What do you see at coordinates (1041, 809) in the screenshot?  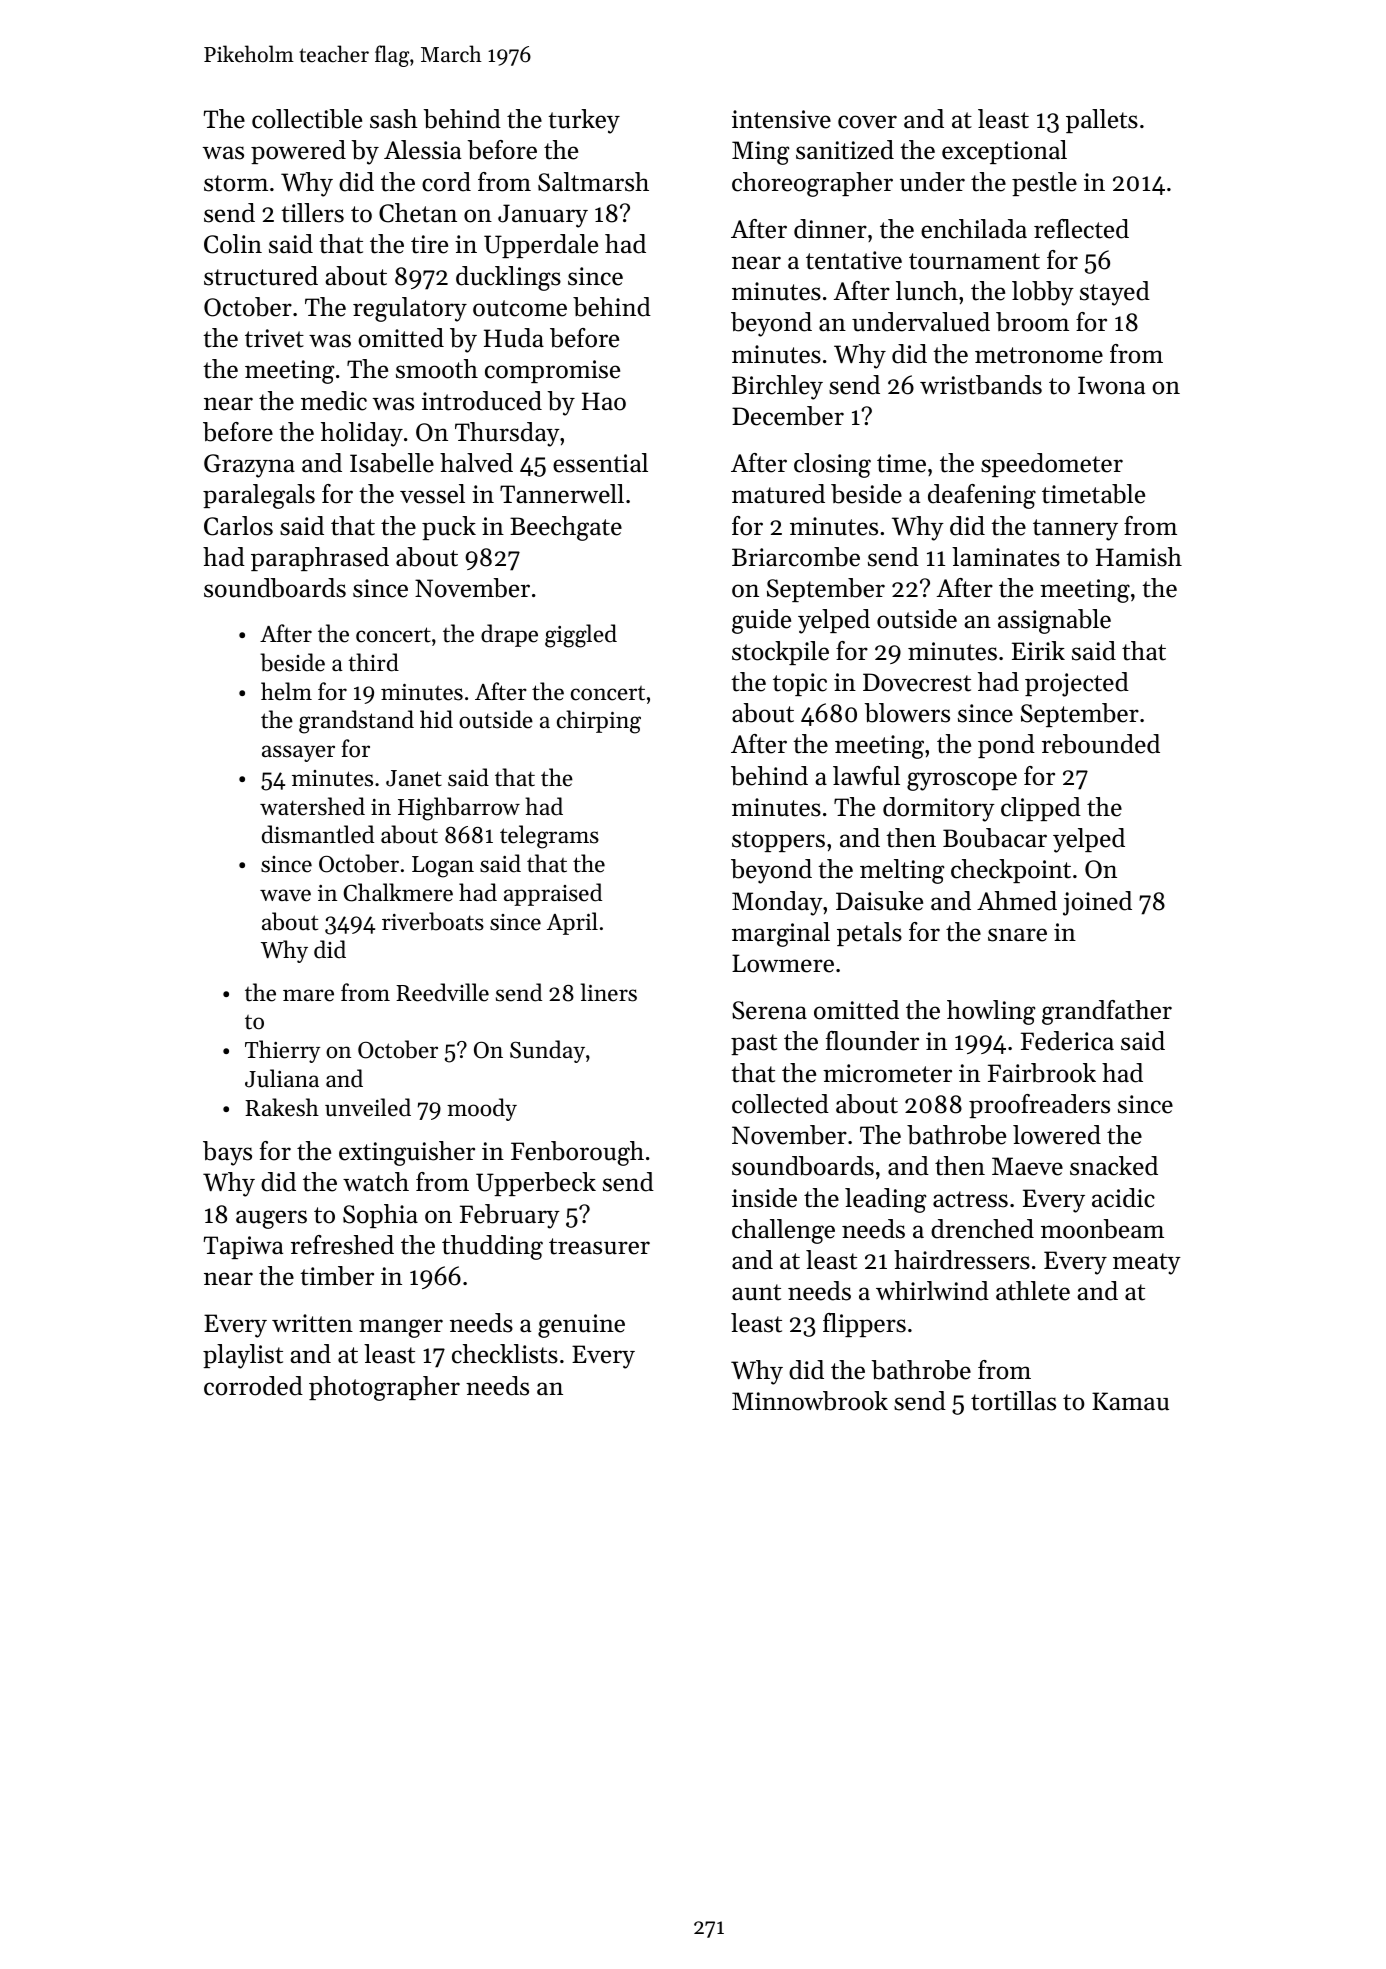 I see `clipped` at bounding box center [1041, 809].
